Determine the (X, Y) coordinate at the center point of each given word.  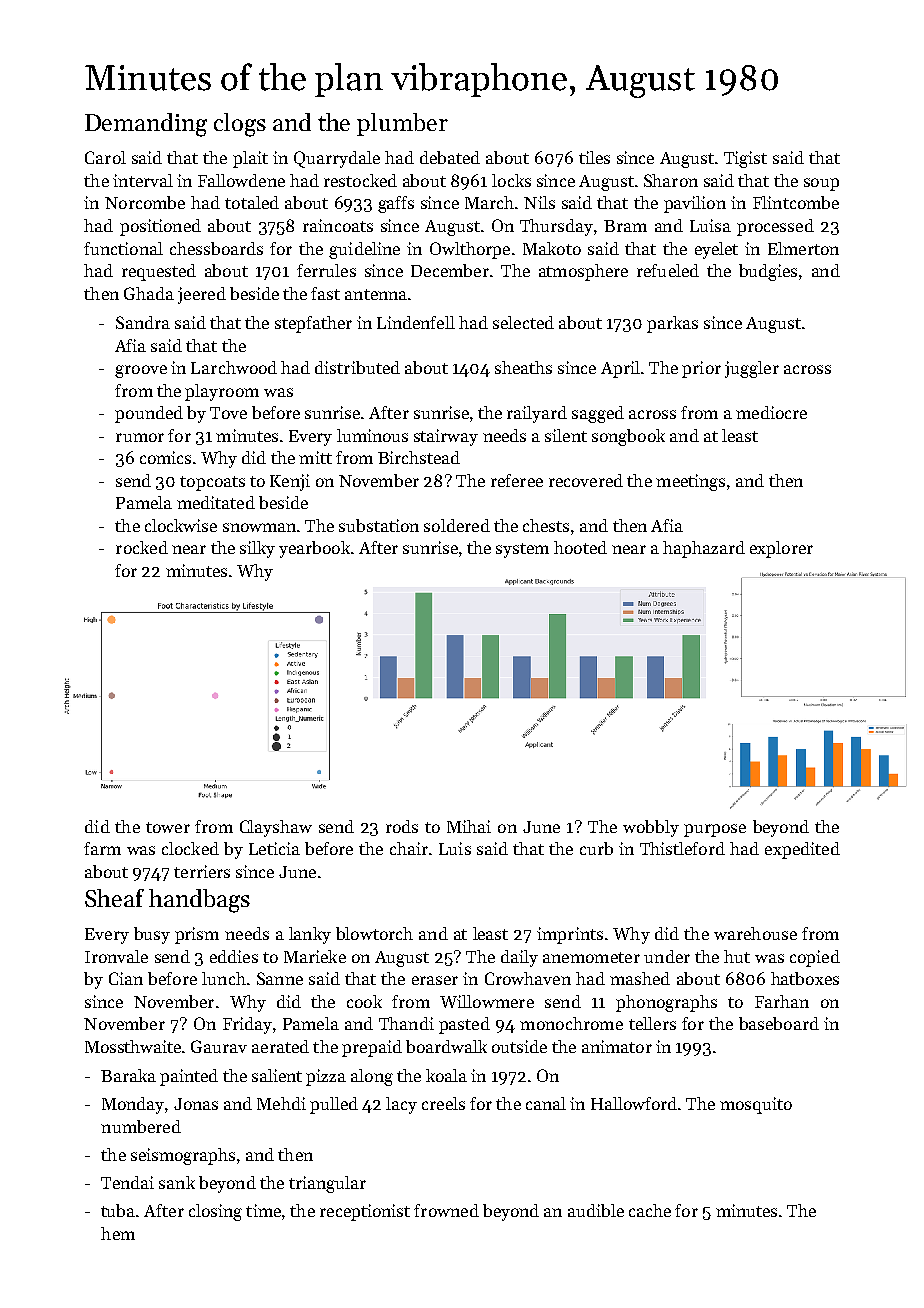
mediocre (771, 412)
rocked (142, 547)
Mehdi (281, 1103)
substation (379, 525)
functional (123, 248)
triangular (327, 1184)
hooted (580, 547)
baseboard (779, 1023)
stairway (446, 437)
